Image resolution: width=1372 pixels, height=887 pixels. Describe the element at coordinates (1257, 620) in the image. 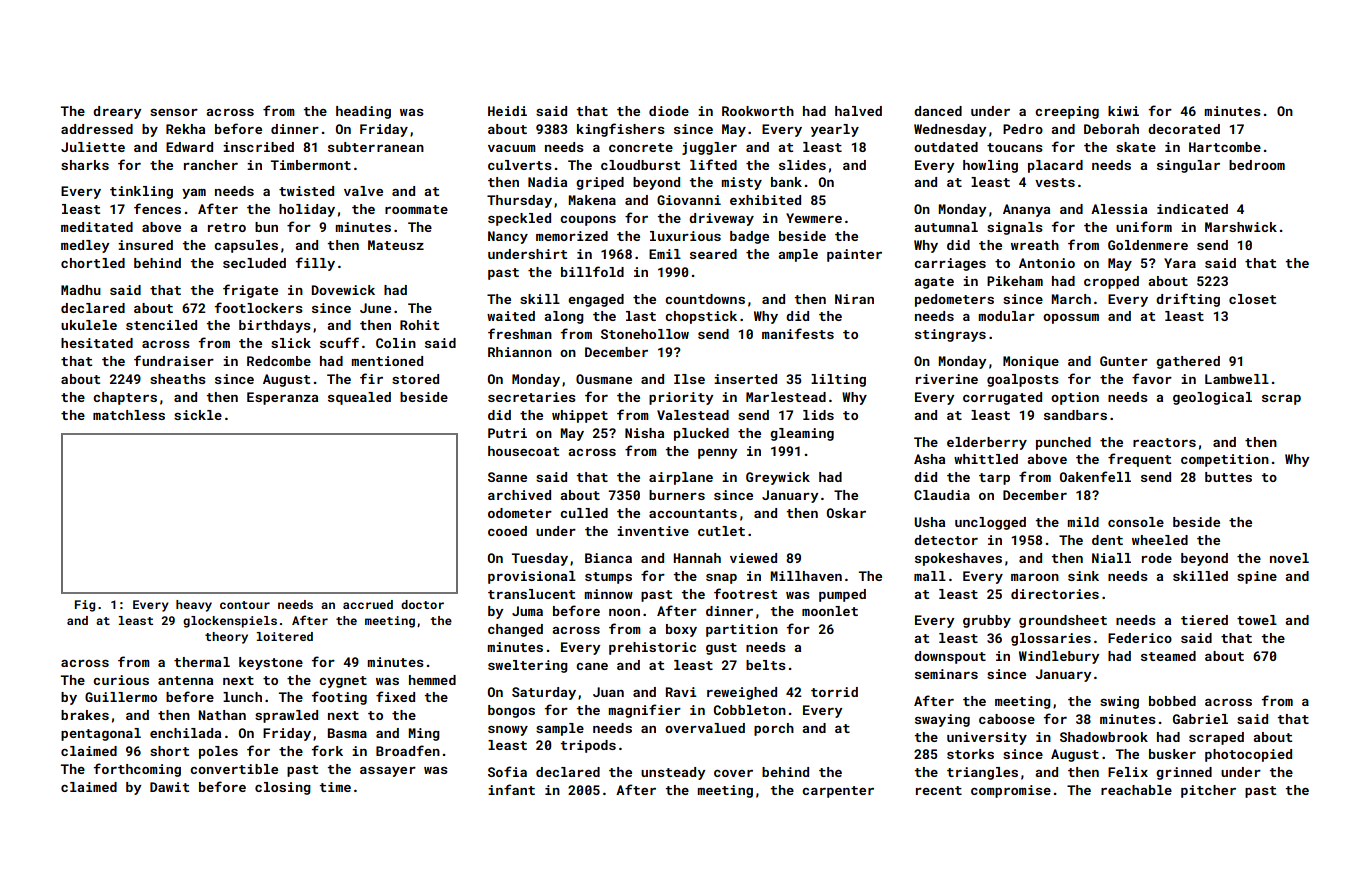

I see `towel` at that location.
